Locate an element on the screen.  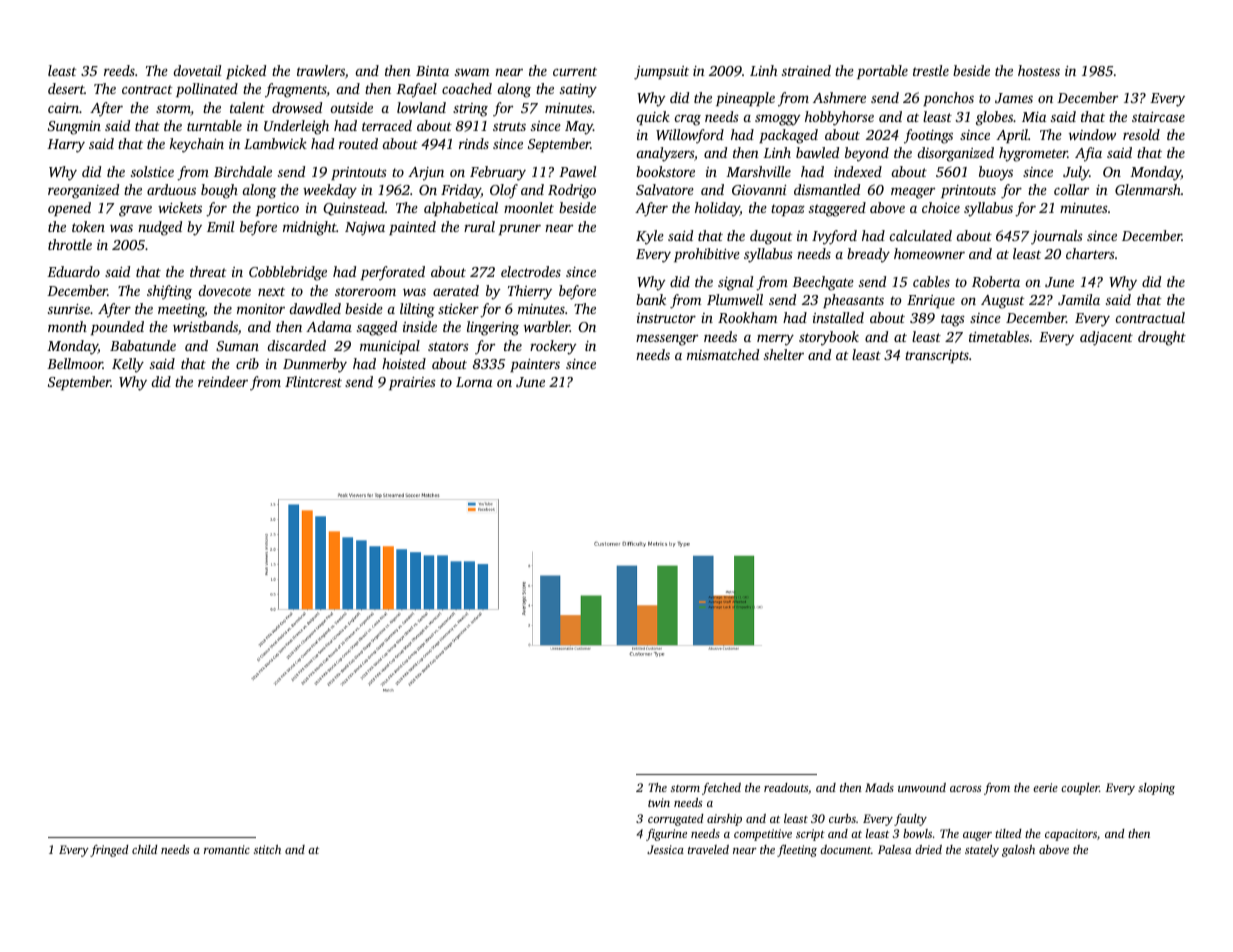
Bellmoor is located at coordinates (75, 363).
